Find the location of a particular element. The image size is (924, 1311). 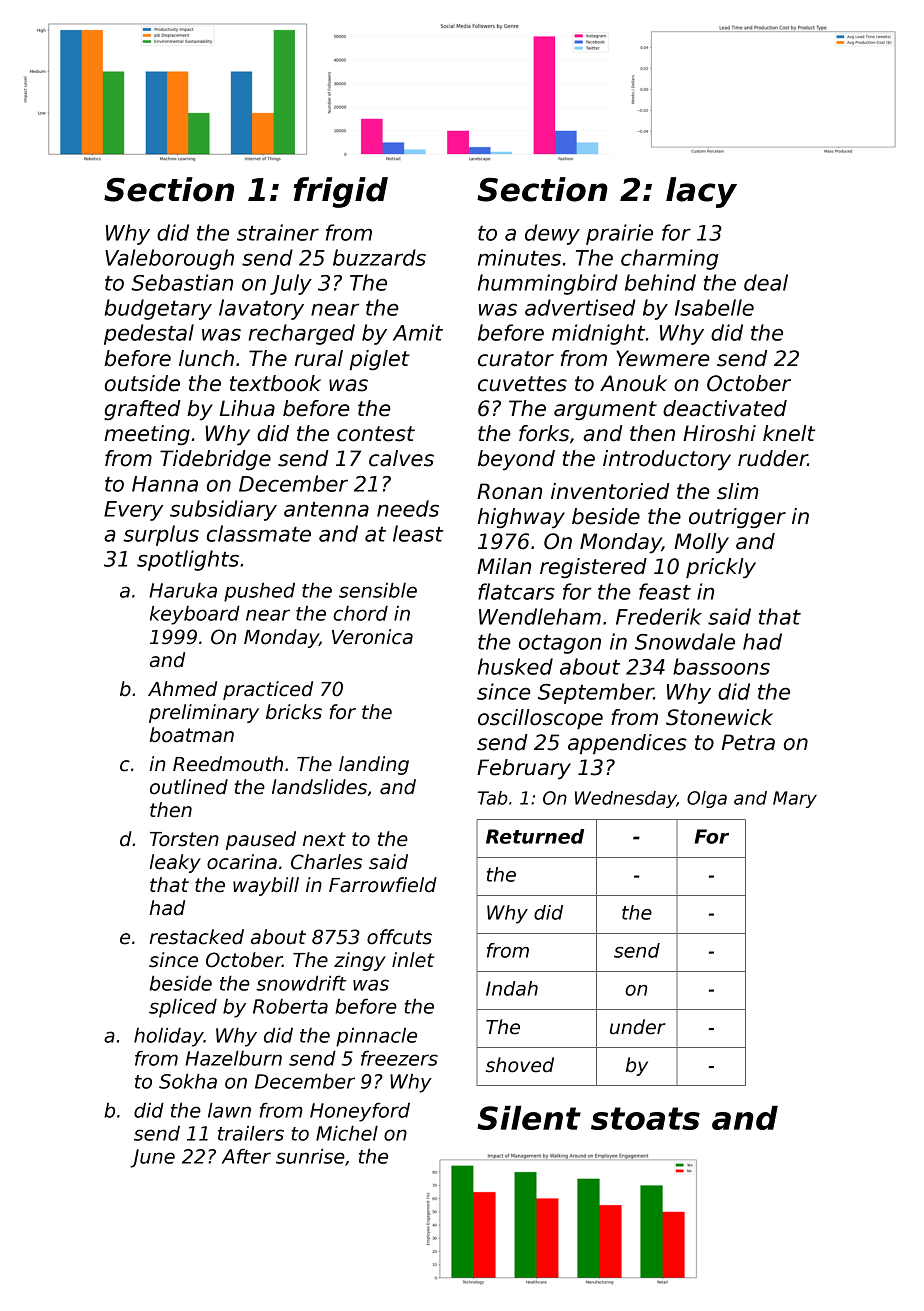

frigid is located at coordinates (341, 192).
